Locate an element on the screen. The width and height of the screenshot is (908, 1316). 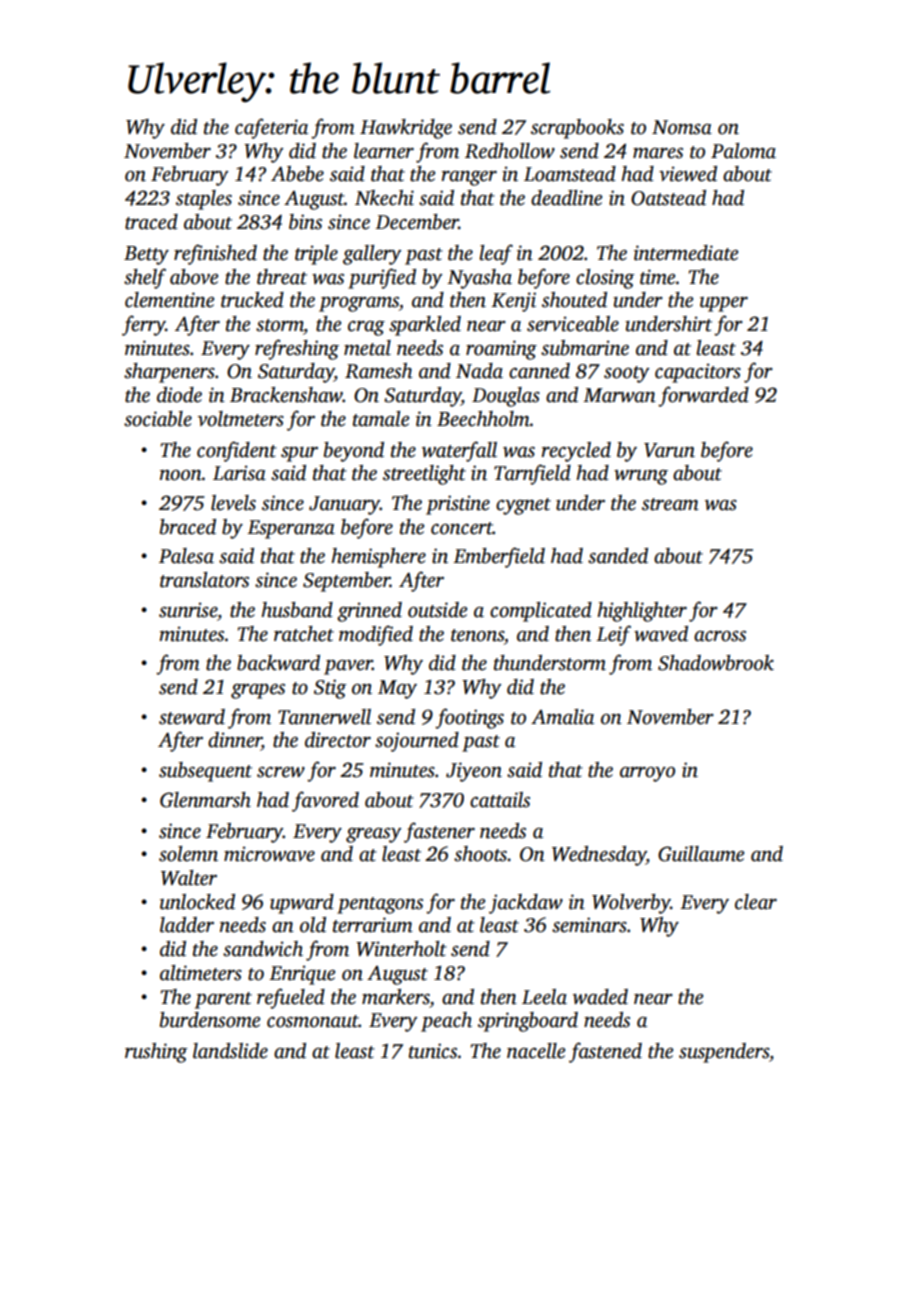
Glenmarsh is located at coordinates (205, 800).
